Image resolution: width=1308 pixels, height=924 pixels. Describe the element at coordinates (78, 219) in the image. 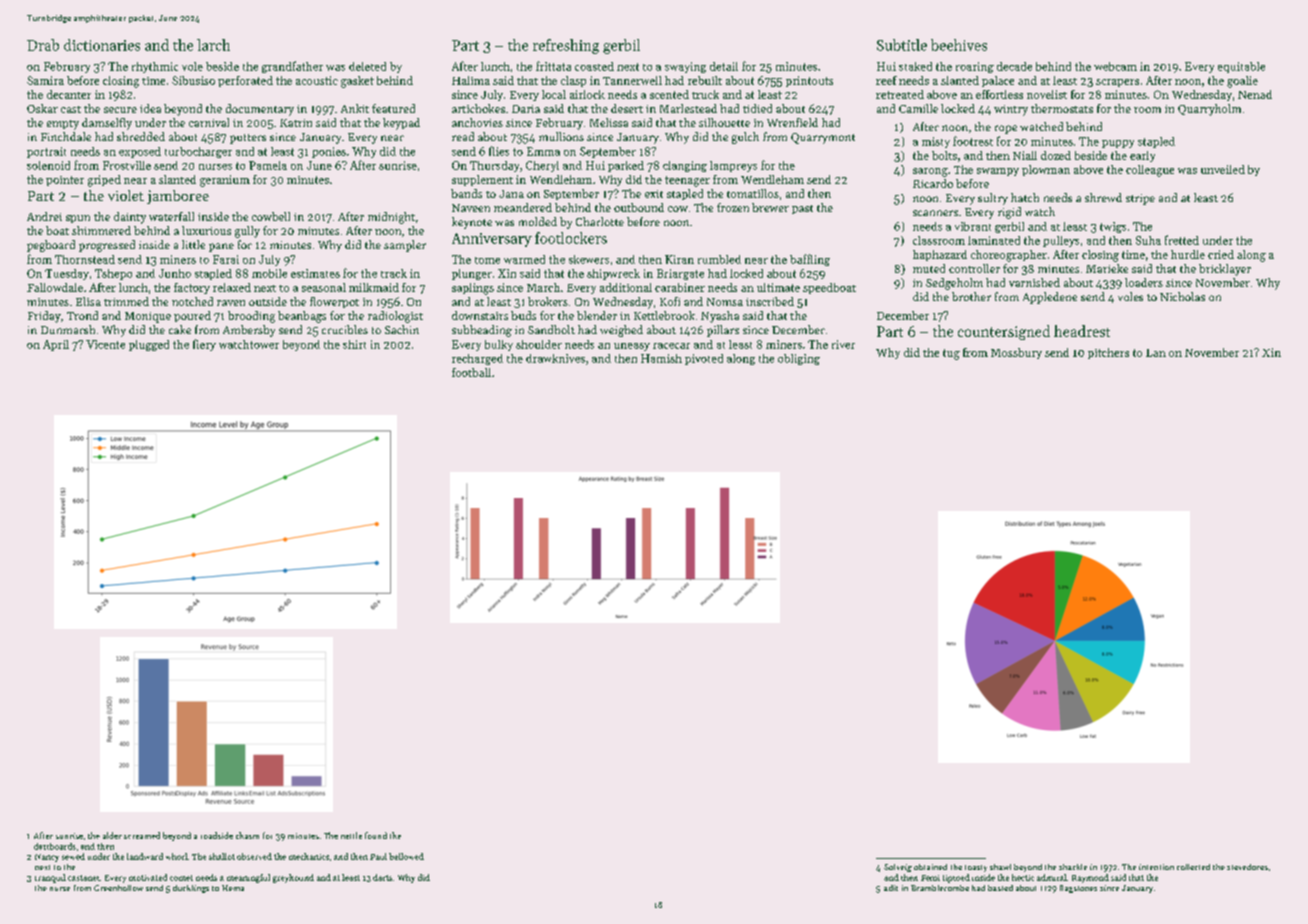

I see `spun` at that location.
